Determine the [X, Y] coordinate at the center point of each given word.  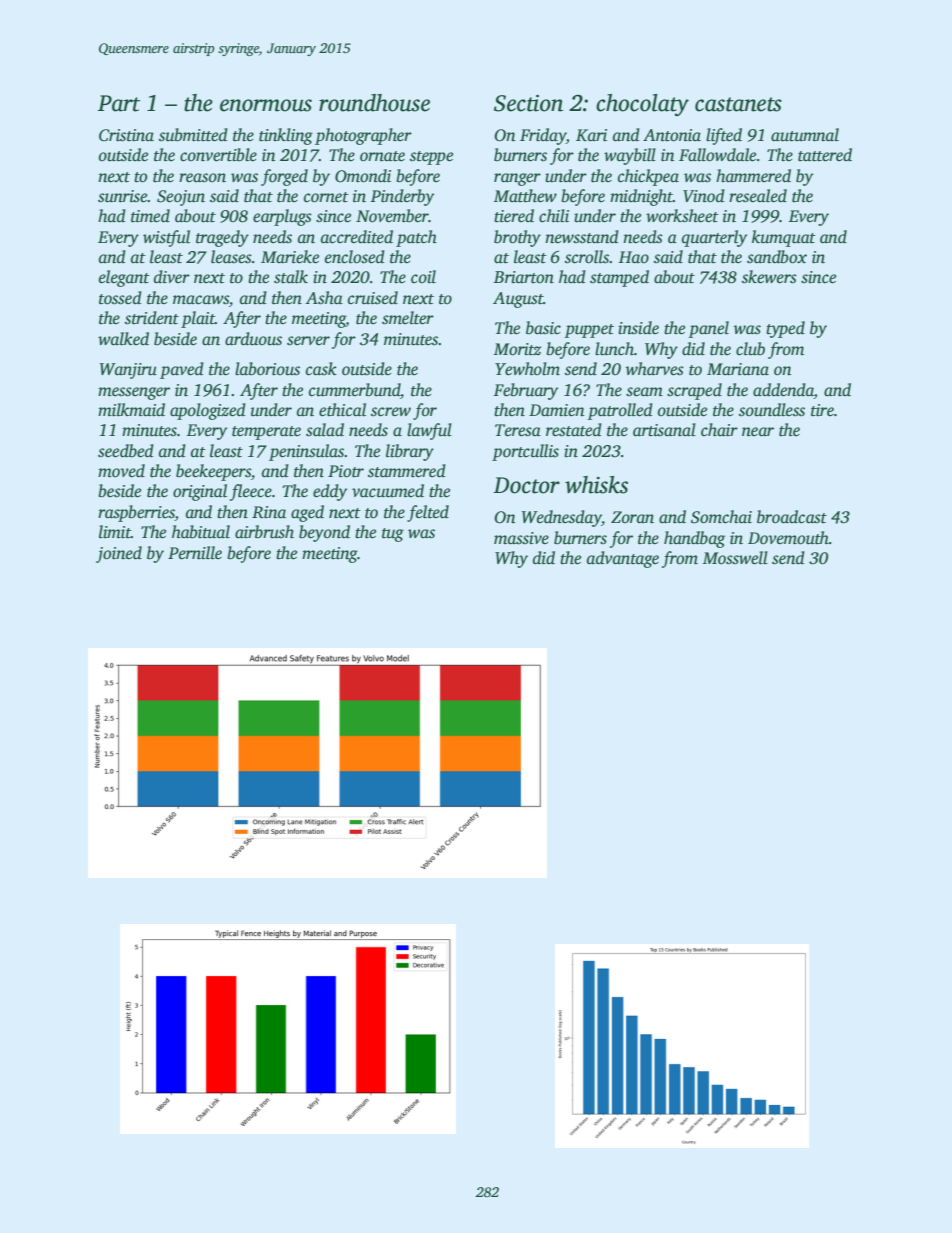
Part [119, 103]
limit [115, 532]
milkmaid [131, 410]
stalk [291, 277]
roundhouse [374, 103]
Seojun [181, 198]
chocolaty [642, 105]
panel [709, 329]
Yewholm [527, 369]
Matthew [525, 196]
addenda [783, 390]
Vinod [704, 196]
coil [423, 277]
